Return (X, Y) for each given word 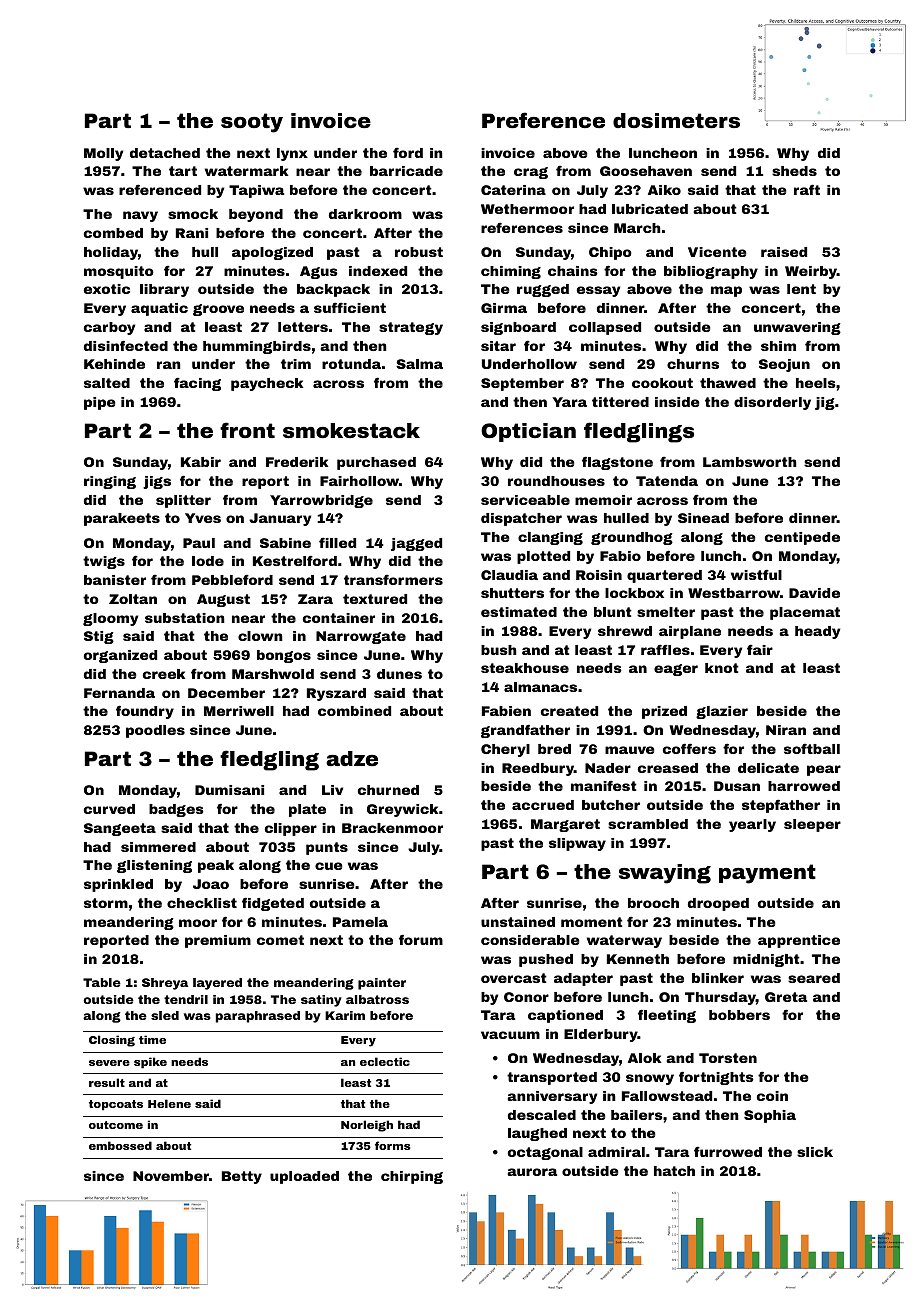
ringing (110, 482)
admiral (616, 1152)
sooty (252, 123)
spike (150, 1063)
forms (392, 1145)
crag (531, 173)
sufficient (350, 307)
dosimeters (676, 120)
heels (816, 383)
